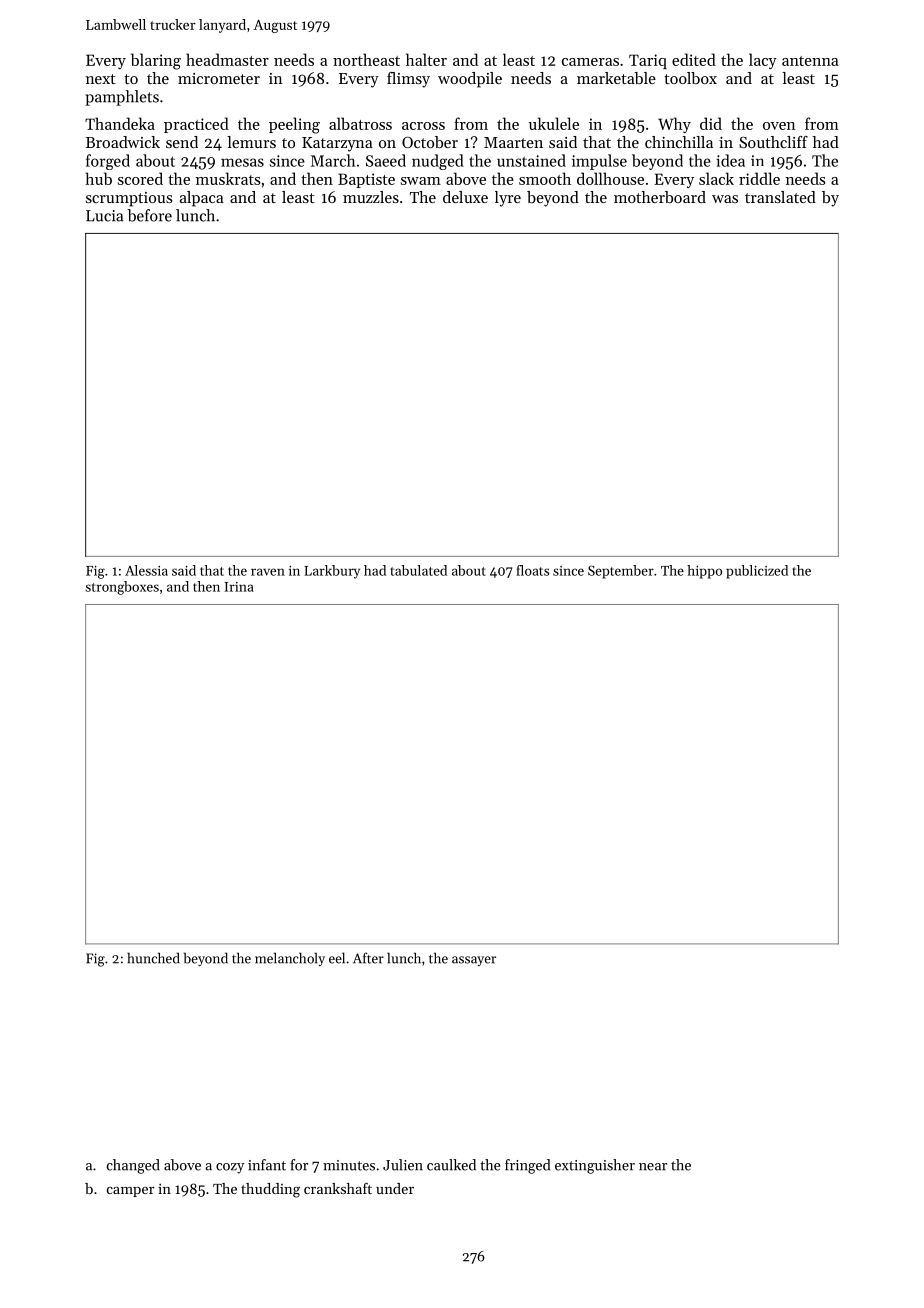 The width and height of the page is (924, 1308). I want to click on cameras, so click(590, 62).
